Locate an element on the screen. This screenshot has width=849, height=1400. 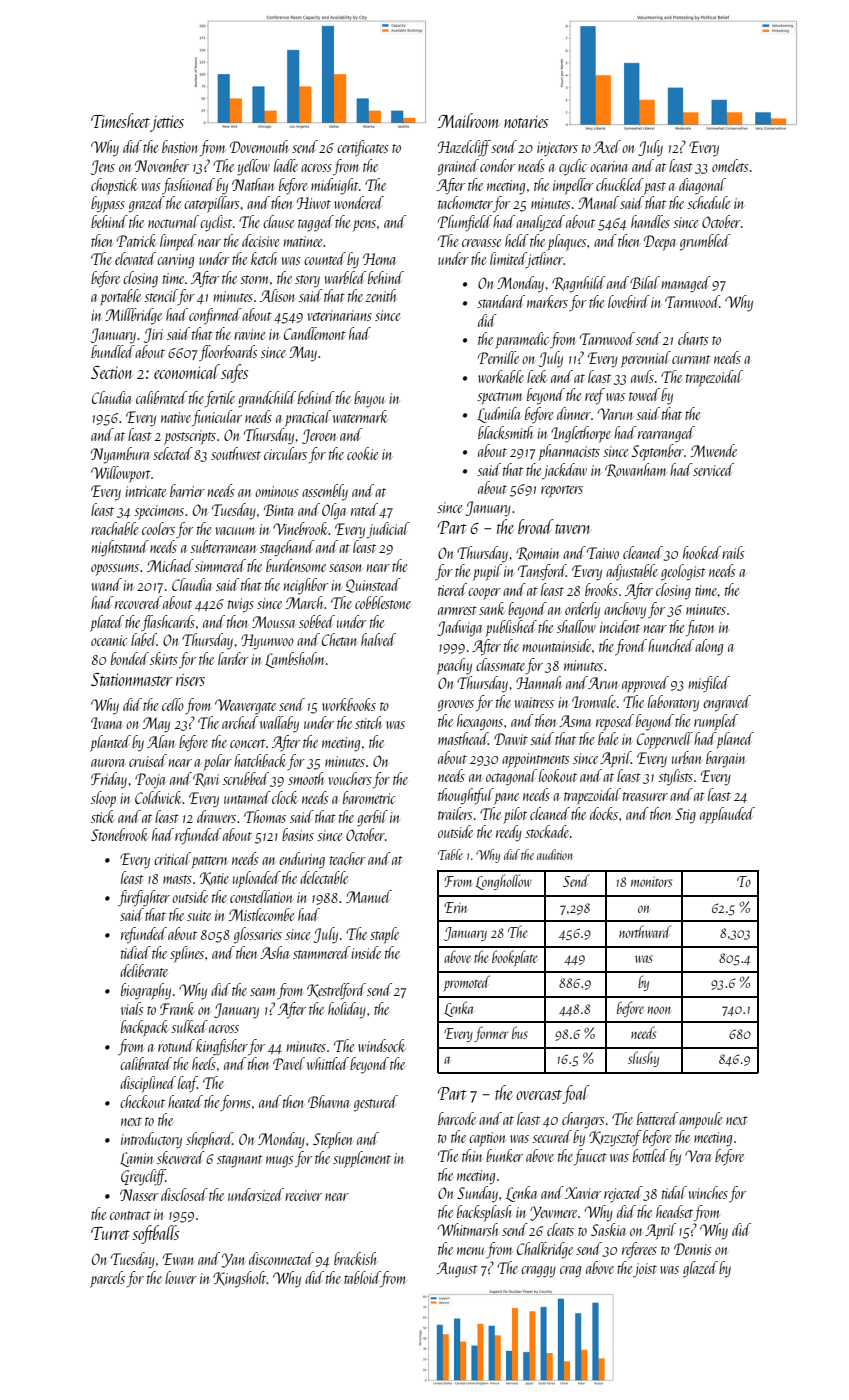
Chalkridge is located at coordinates (545, 1250).
